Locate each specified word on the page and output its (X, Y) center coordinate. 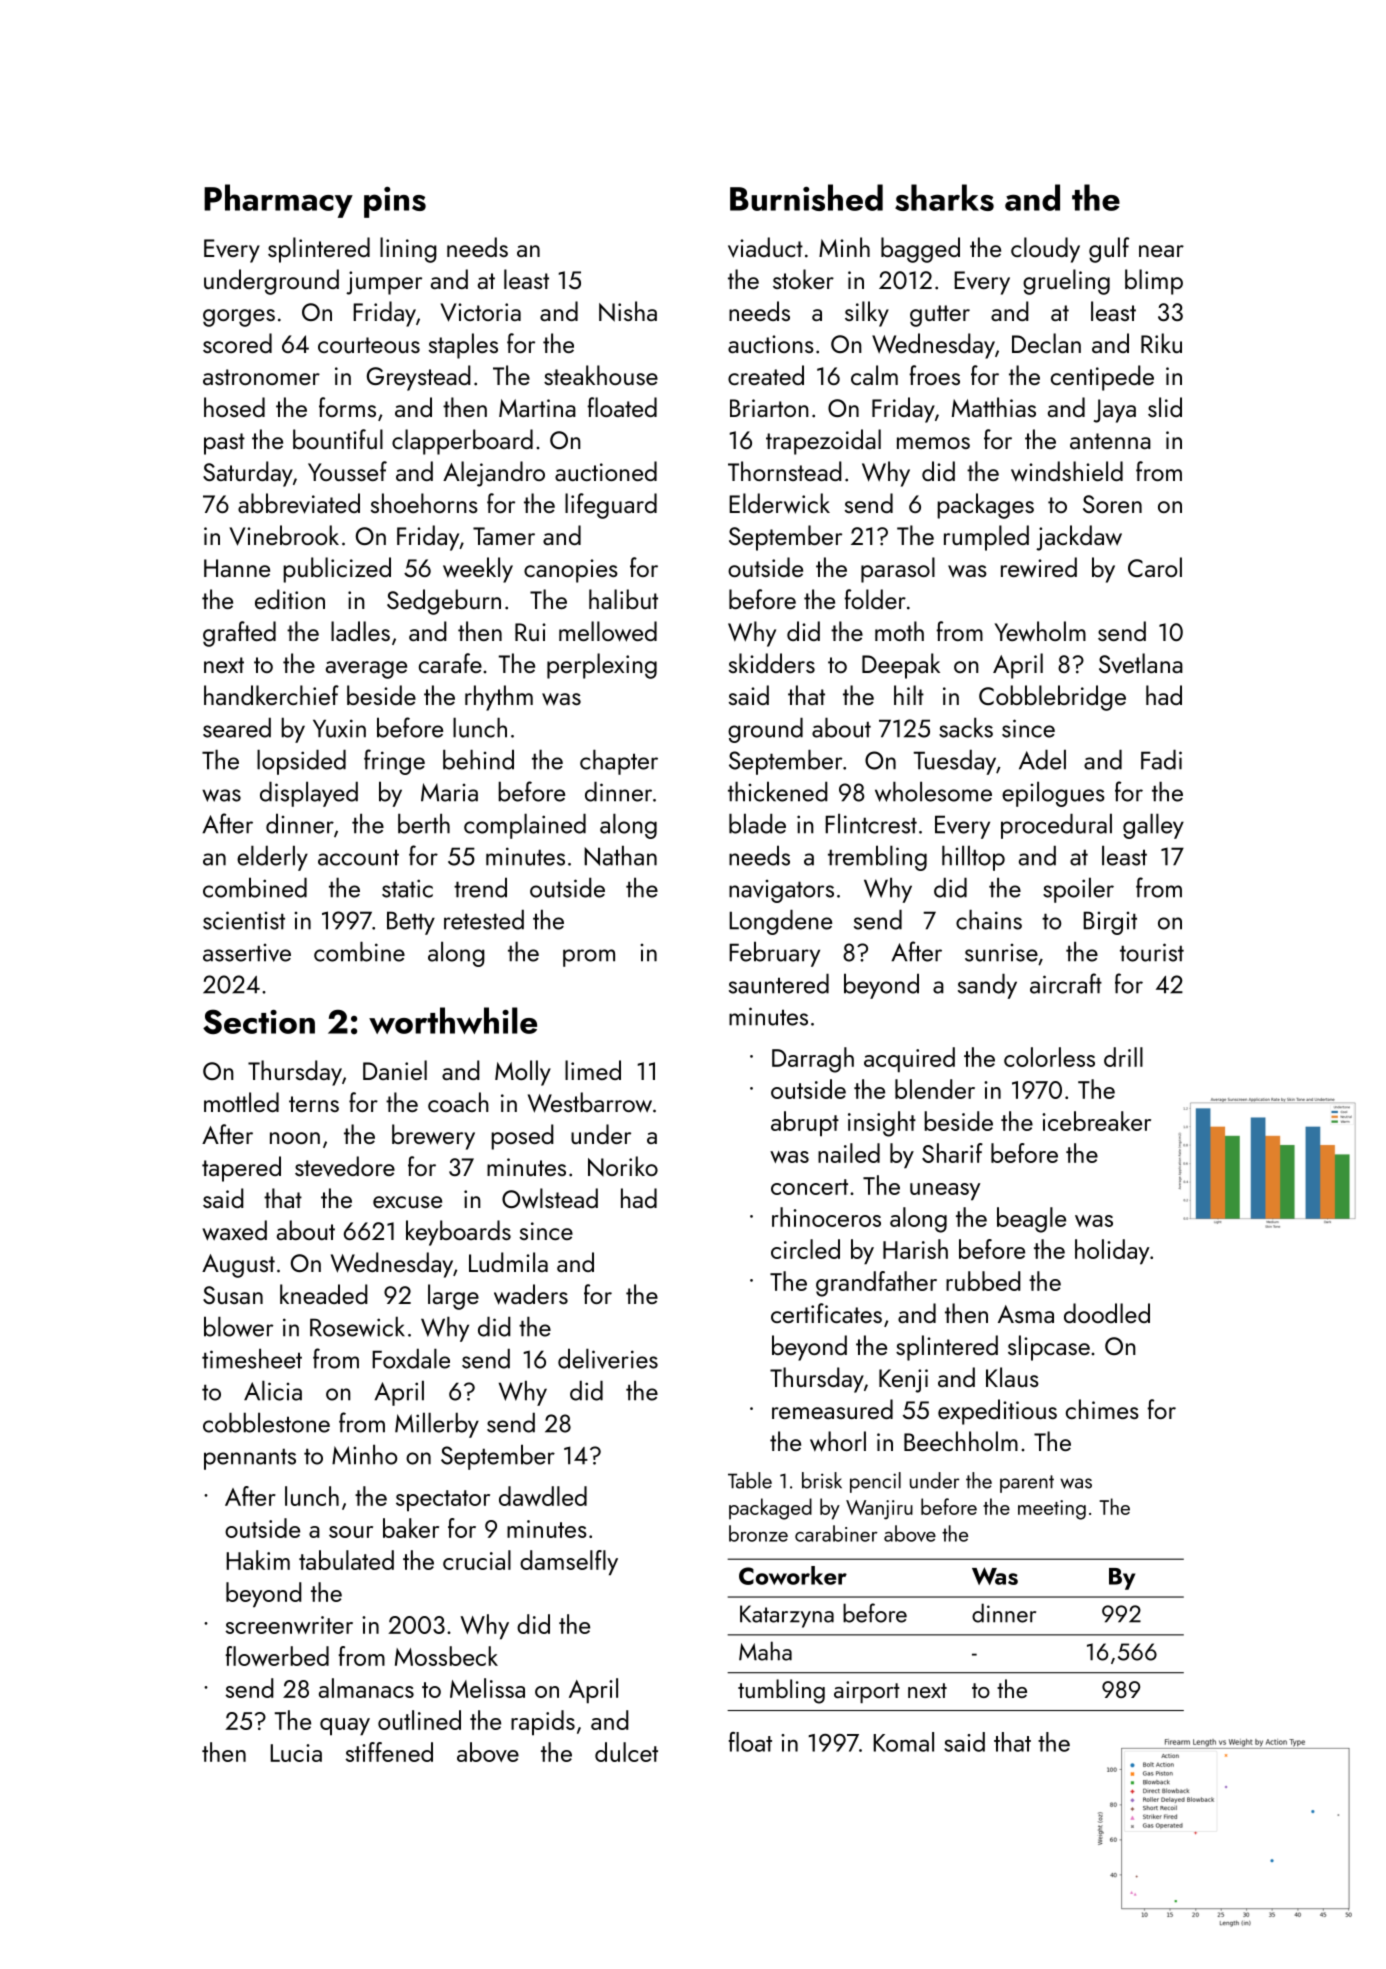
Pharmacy (278, 201)
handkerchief (271, 695)
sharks (944, 197)
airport (867, 1692)
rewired (1039, 567)
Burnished (806, 197)
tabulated (346, 1560)
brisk (822, 1480)
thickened (778, 791)
